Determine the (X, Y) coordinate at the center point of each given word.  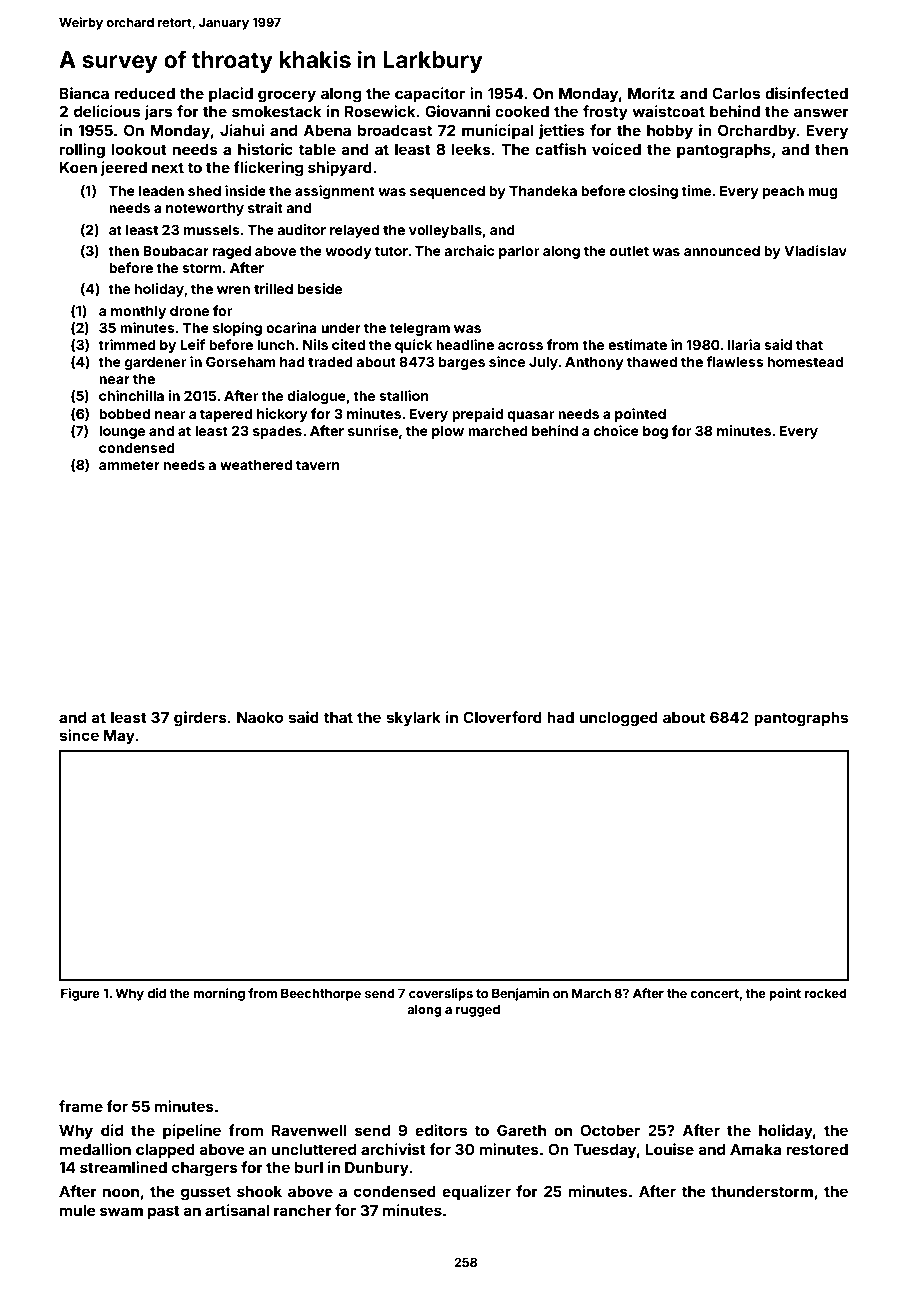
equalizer (476, 1192)
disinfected (806, 93)
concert (714, 993)
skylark (413, 719)
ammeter (129, 465)
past (164, 1212)
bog (655, 432)
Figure (80, 994)
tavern (318, 465)
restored (817, 1149)
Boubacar (176, 251)
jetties (562, 131)
